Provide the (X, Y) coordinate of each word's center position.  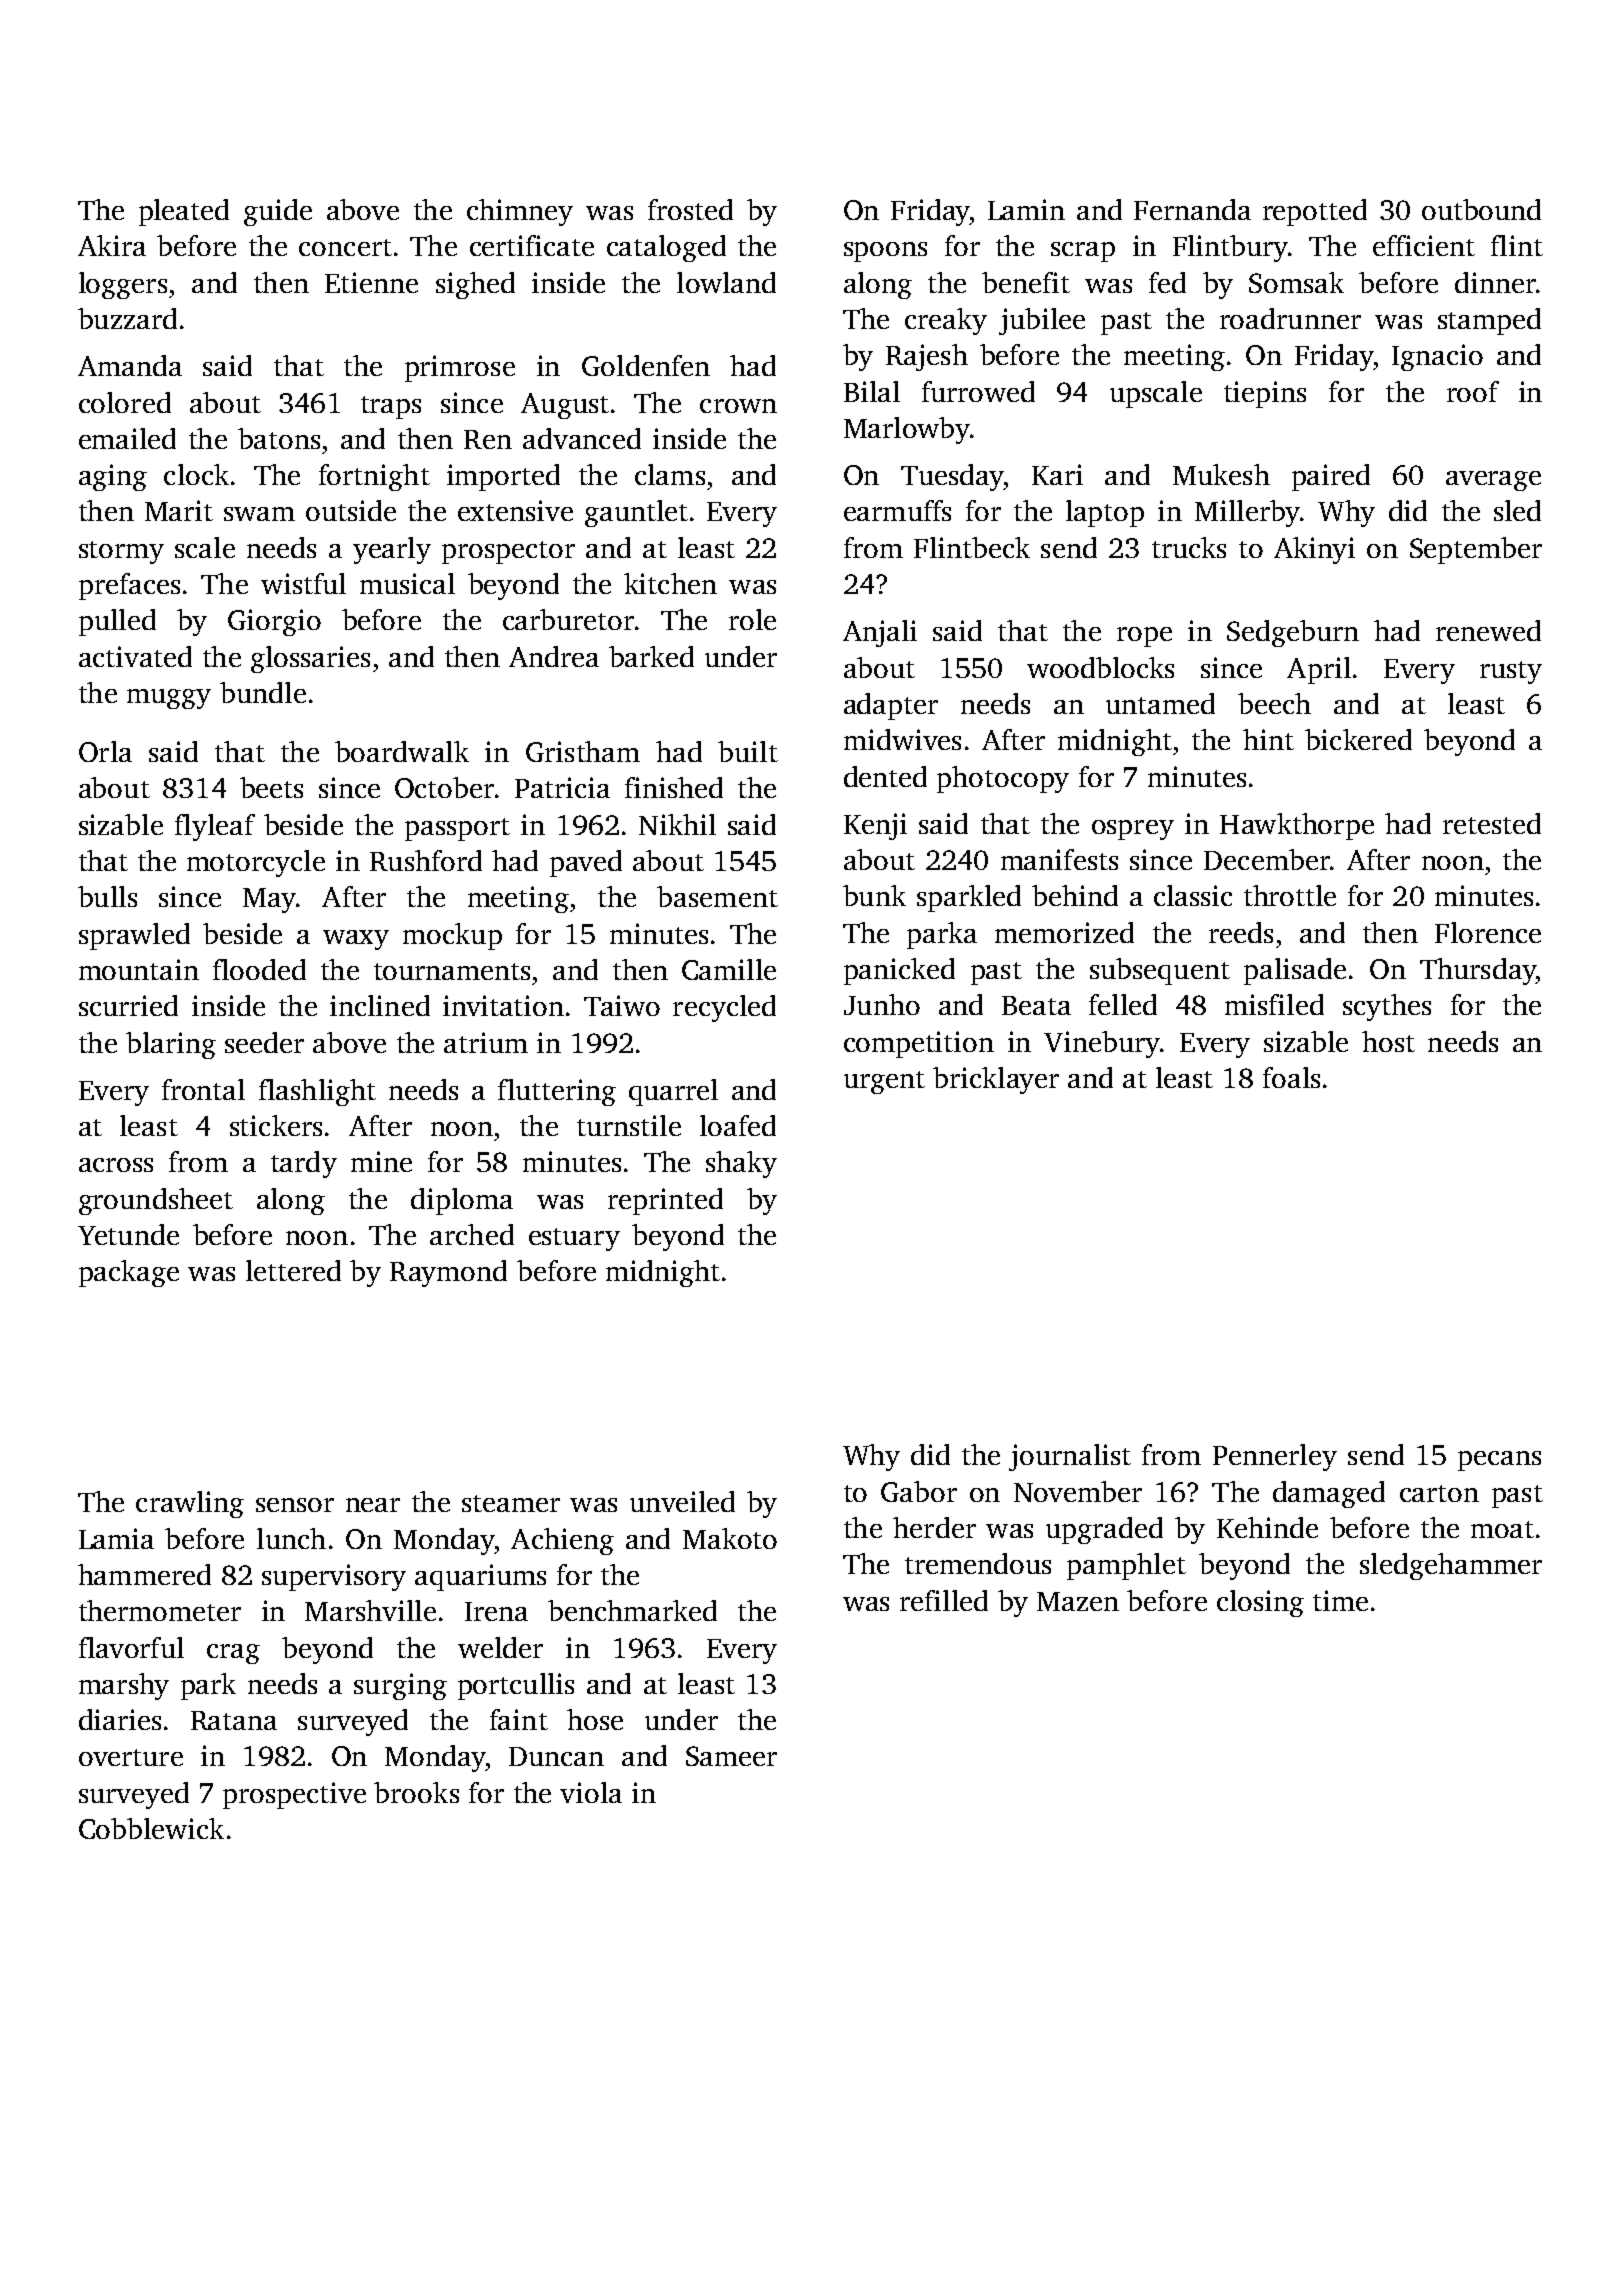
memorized (1064, 932)
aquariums (480, 1577)
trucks (1189, 547)
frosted (690, 209)
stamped (1489, 321)
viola (591, 1792)
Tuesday (952, 477)
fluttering (557, 1092)
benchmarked (632, 1610)
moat (1502, 1529)
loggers (123, 285)
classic (1193, 895)
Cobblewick (151, 1828)
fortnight (374, 477)
